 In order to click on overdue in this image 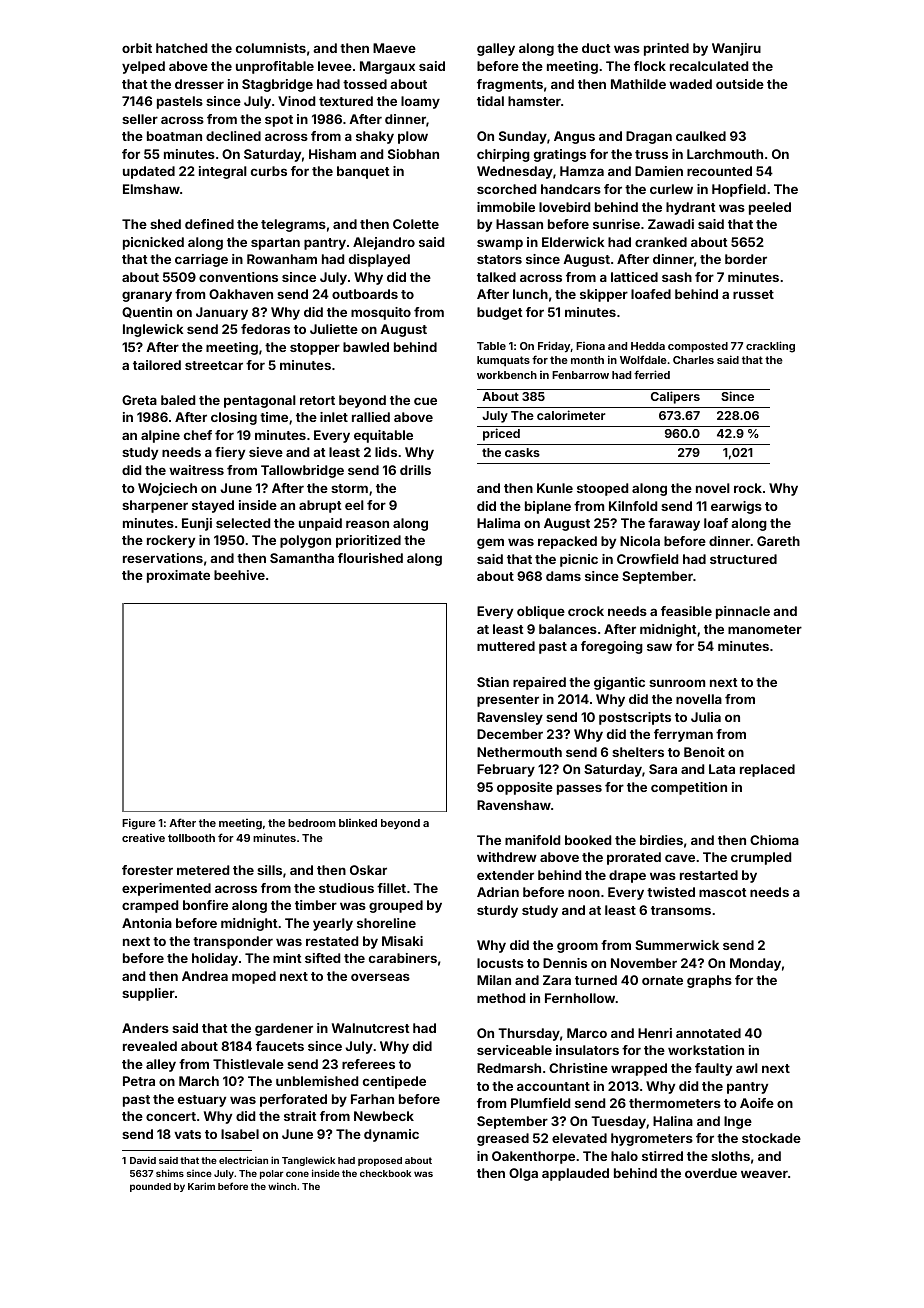, I will do `click(711, 1173)`.
